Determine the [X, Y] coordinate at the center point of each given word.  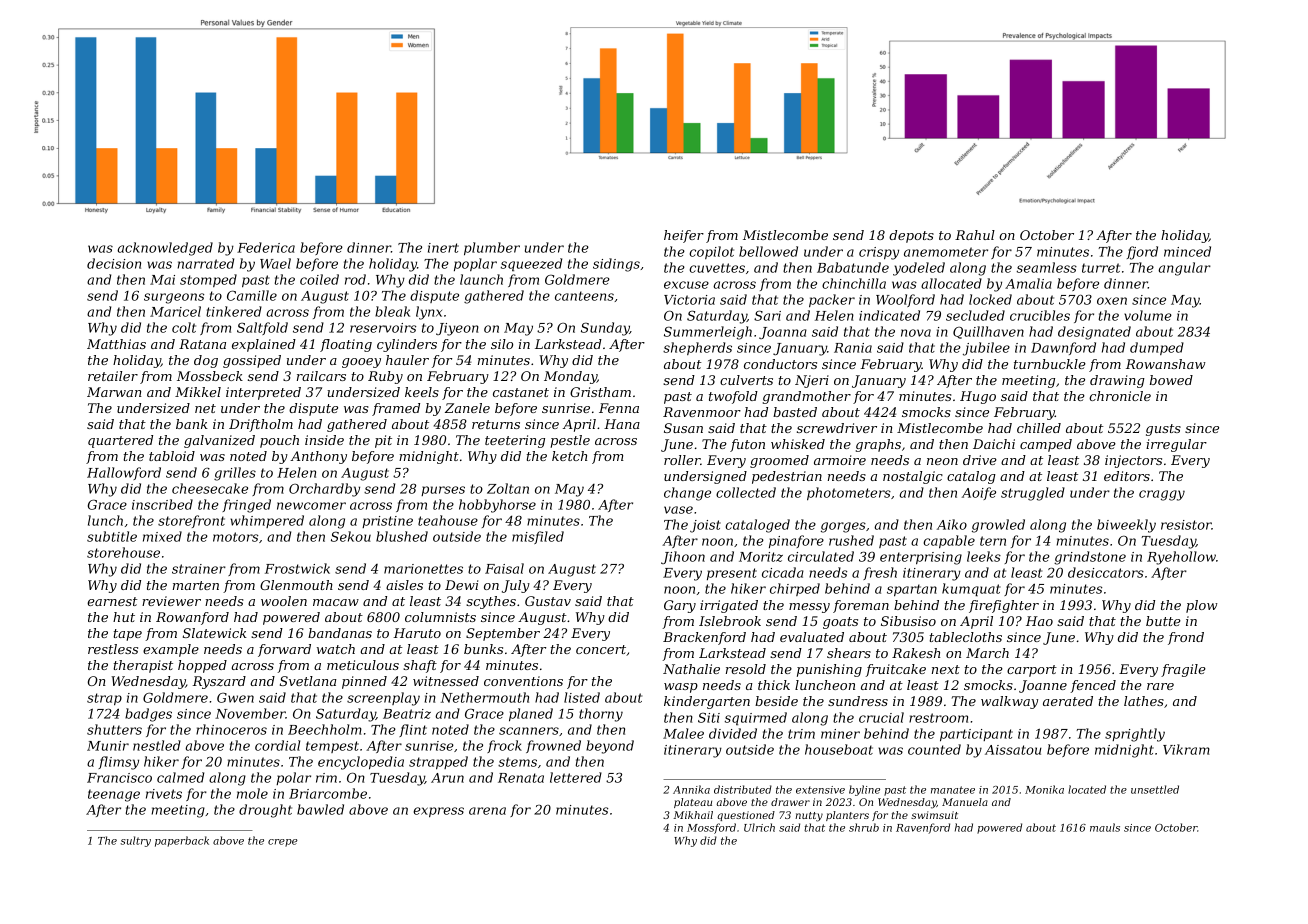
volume [1148, 315]
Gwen [235, 697]
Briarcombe [328, 793]
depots [911, 236]
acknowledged [165, 249]
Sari [767, 315]
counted [934, 749]
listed [582, 697]
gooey [361, 363]
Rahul [975, 235]
